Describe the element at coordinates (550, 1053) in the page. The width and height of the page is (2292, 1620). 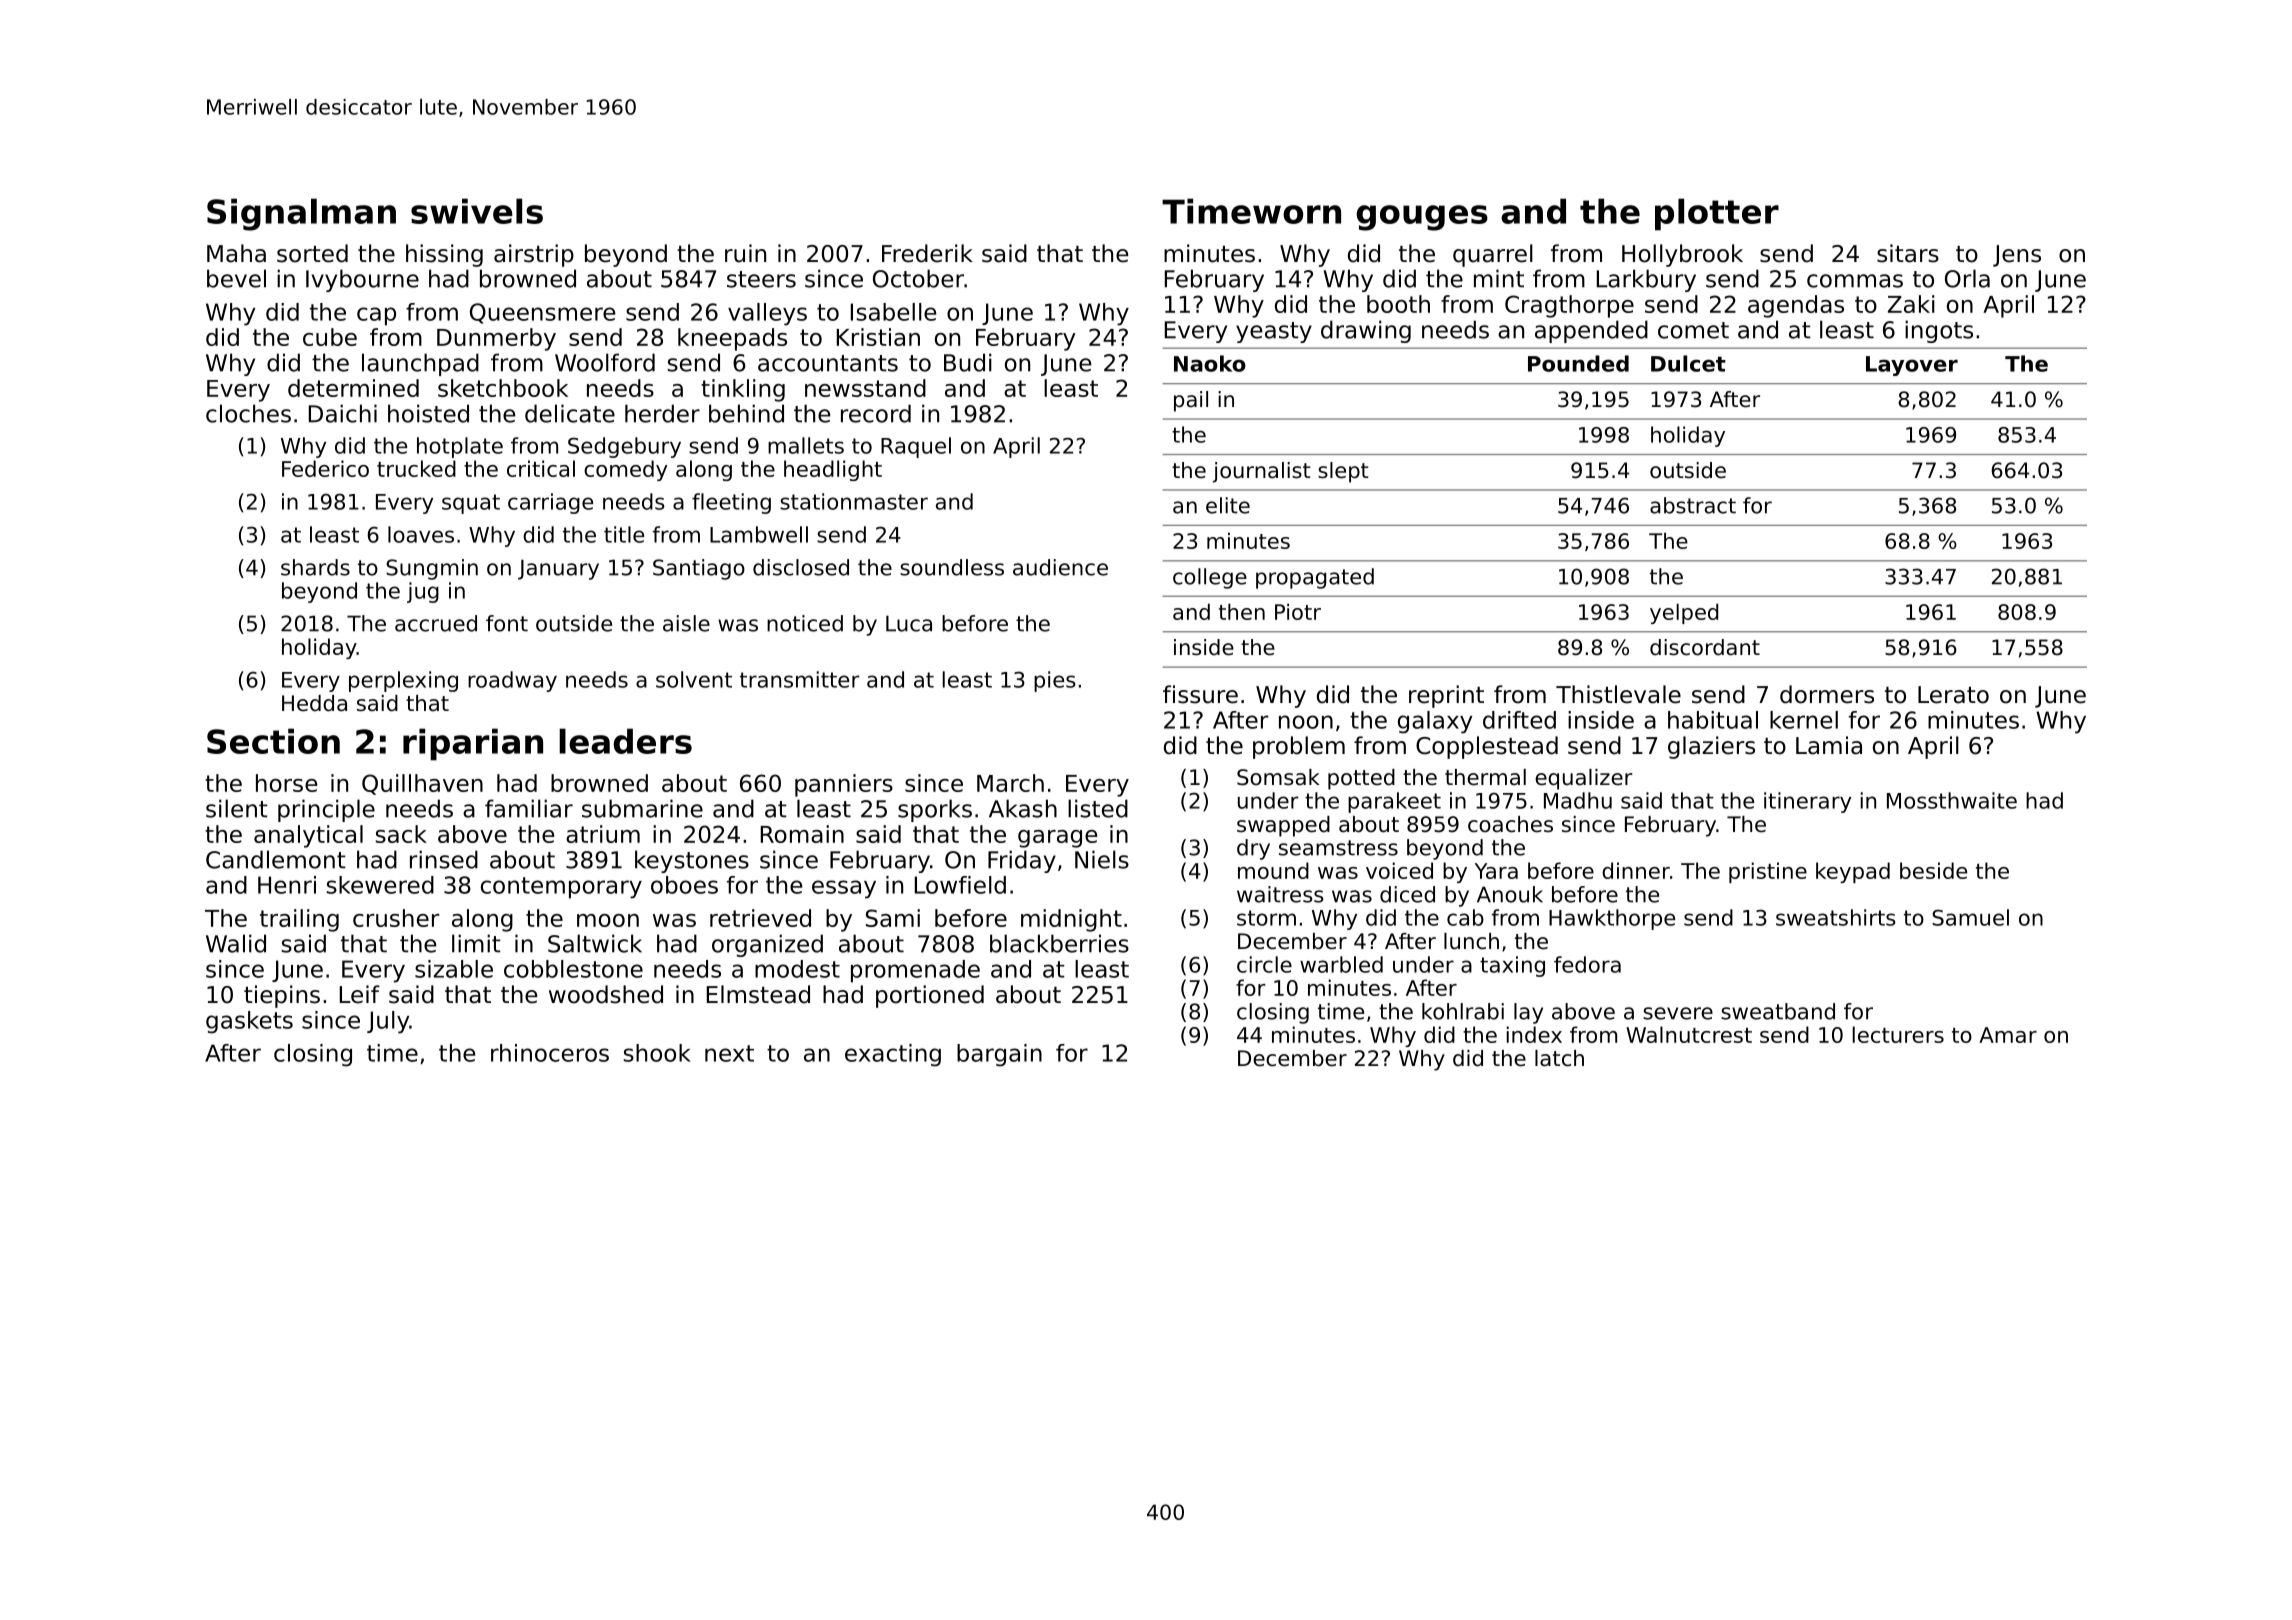
I see `rhinoceros` at that location.
